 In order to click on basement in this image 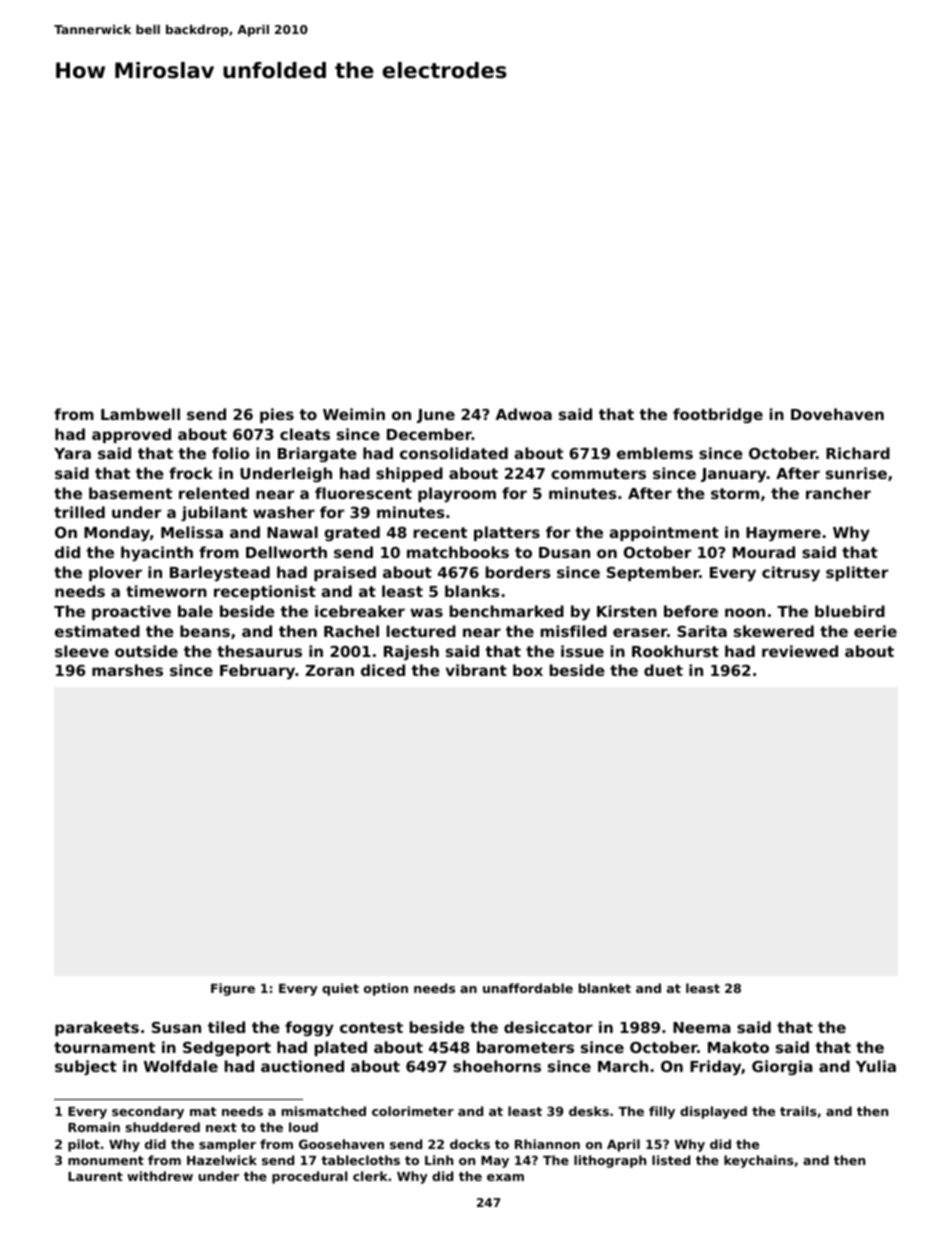, I will do `click(130, 493)`.
